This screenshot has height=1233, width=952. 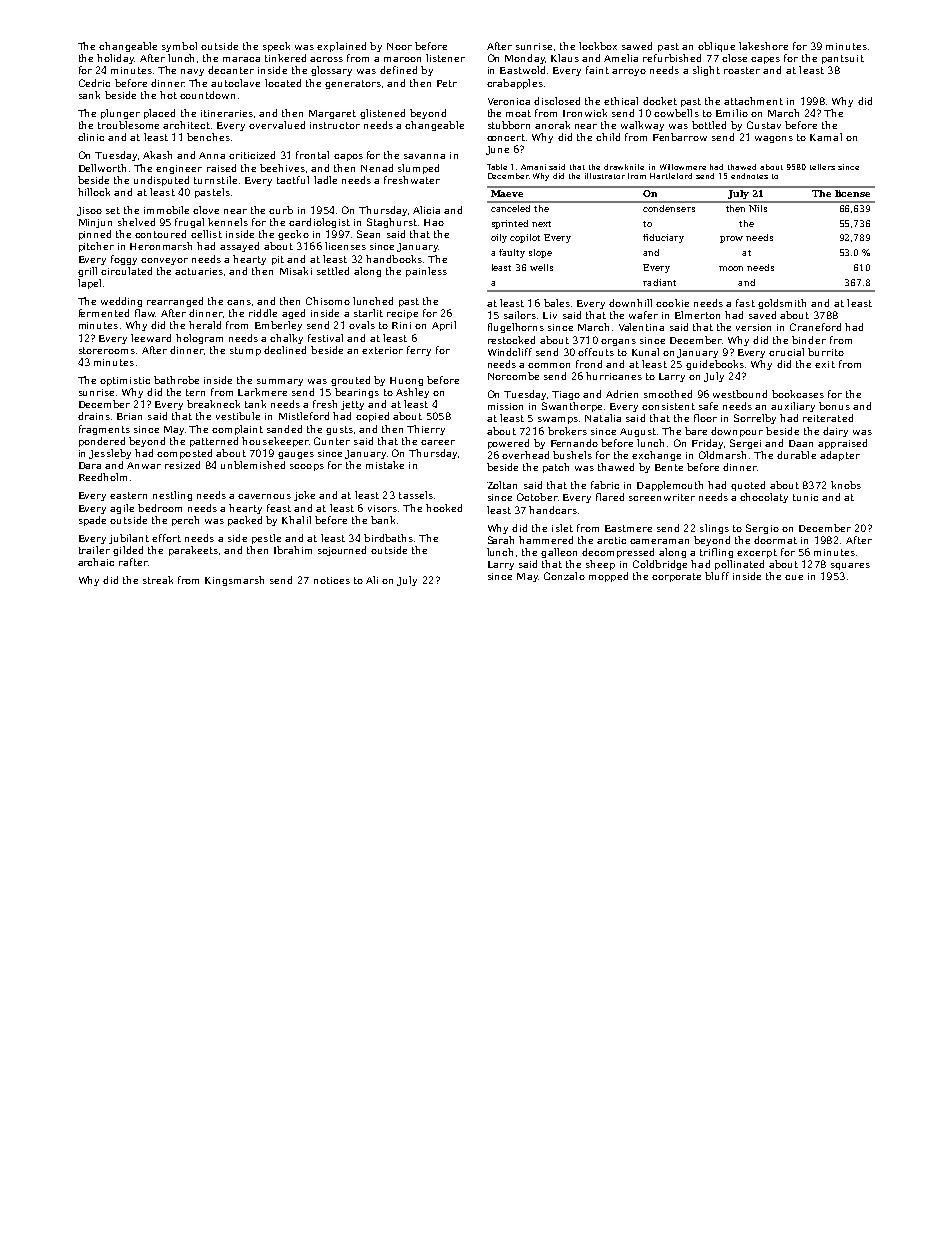 What do you see at coordinates (239, 247) in the screenshot?
I see `assayed` at bounding box center [239, 247].
